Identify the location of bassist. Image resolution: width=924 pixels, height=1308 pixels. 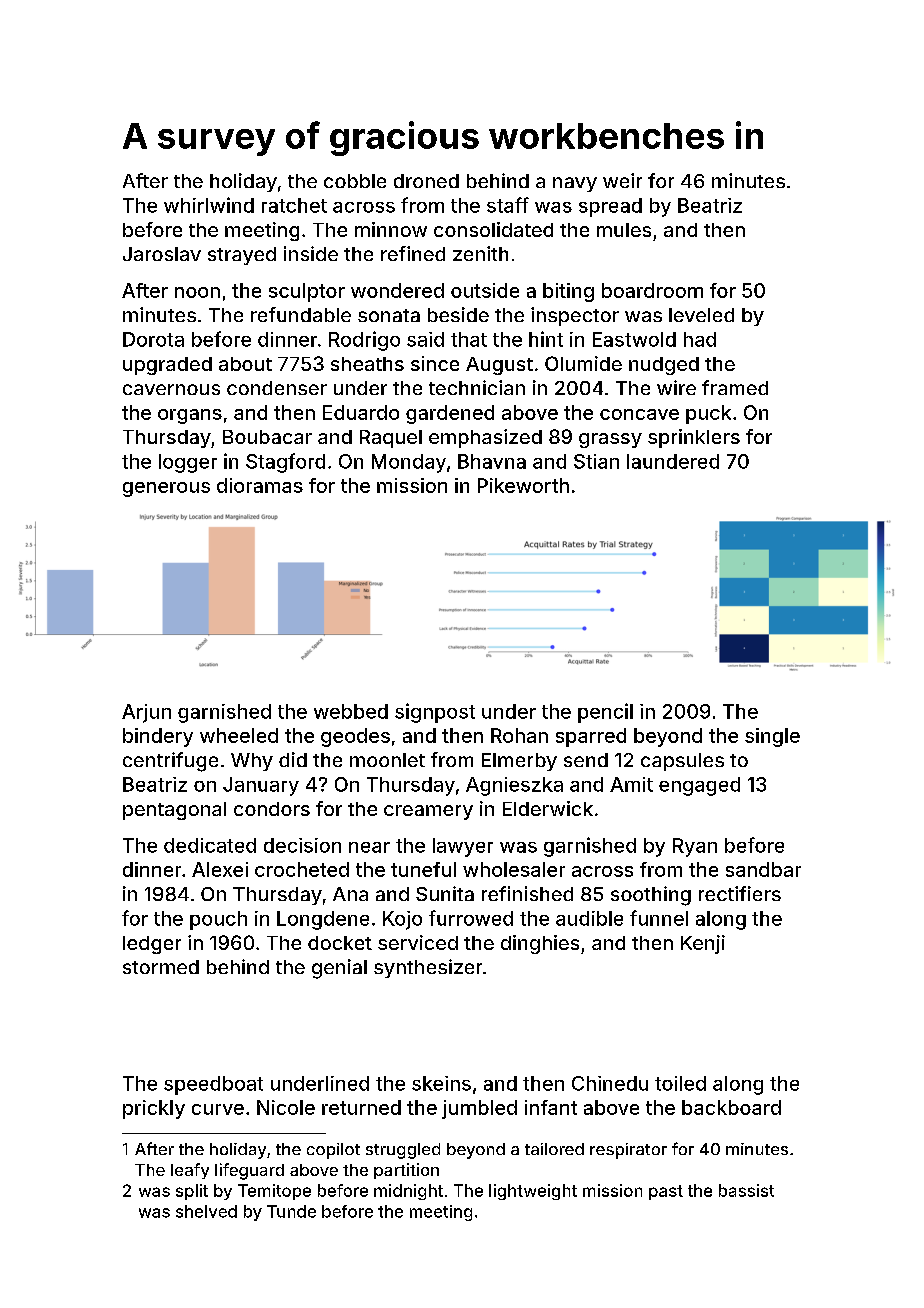
(746, 1190).
